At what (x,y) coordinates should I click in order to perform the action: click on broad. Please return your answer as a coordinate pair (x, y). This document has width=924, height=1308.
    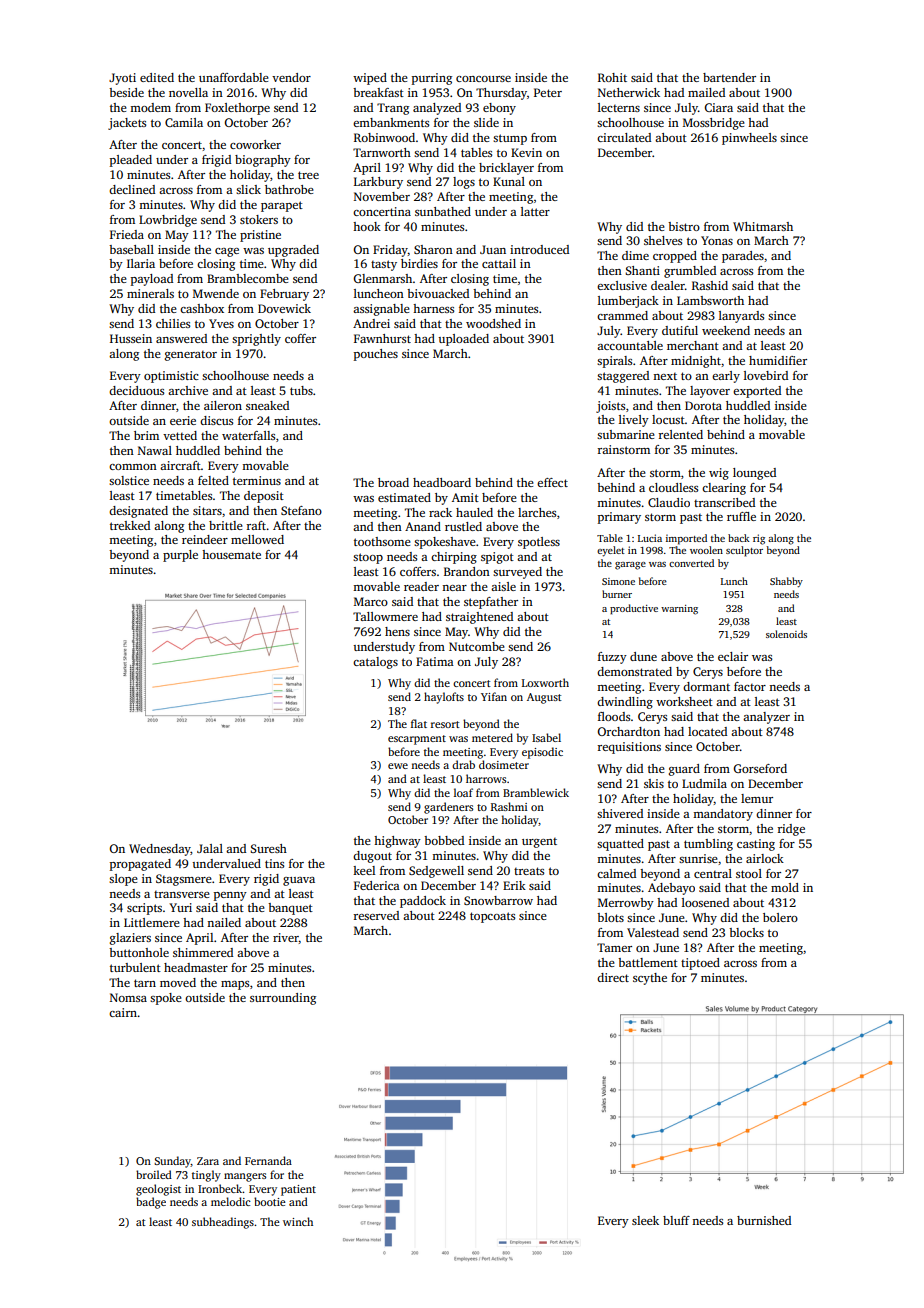
    Looking at the image, I should click on (393, 482).
